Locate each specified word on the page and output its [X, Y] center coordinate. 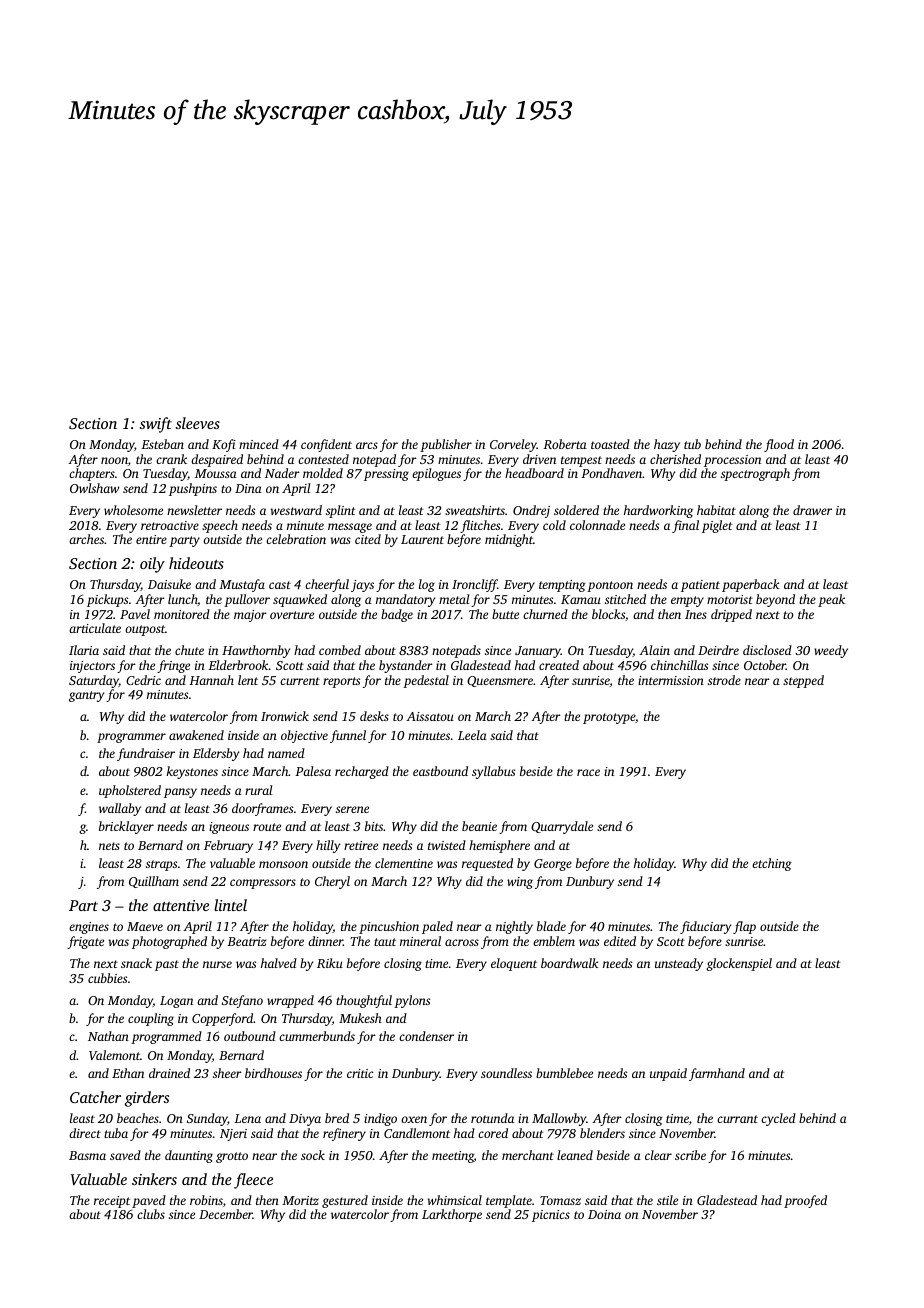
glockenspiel [739, 964]
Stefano [242, 1001]
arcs [367, 445]
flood [779, 445]
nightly [514, 927]
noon [114, 460]
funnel [348, 736]
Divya [305, 1120]
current [300, 681]
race [588, 772]
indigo [380, 1119]
